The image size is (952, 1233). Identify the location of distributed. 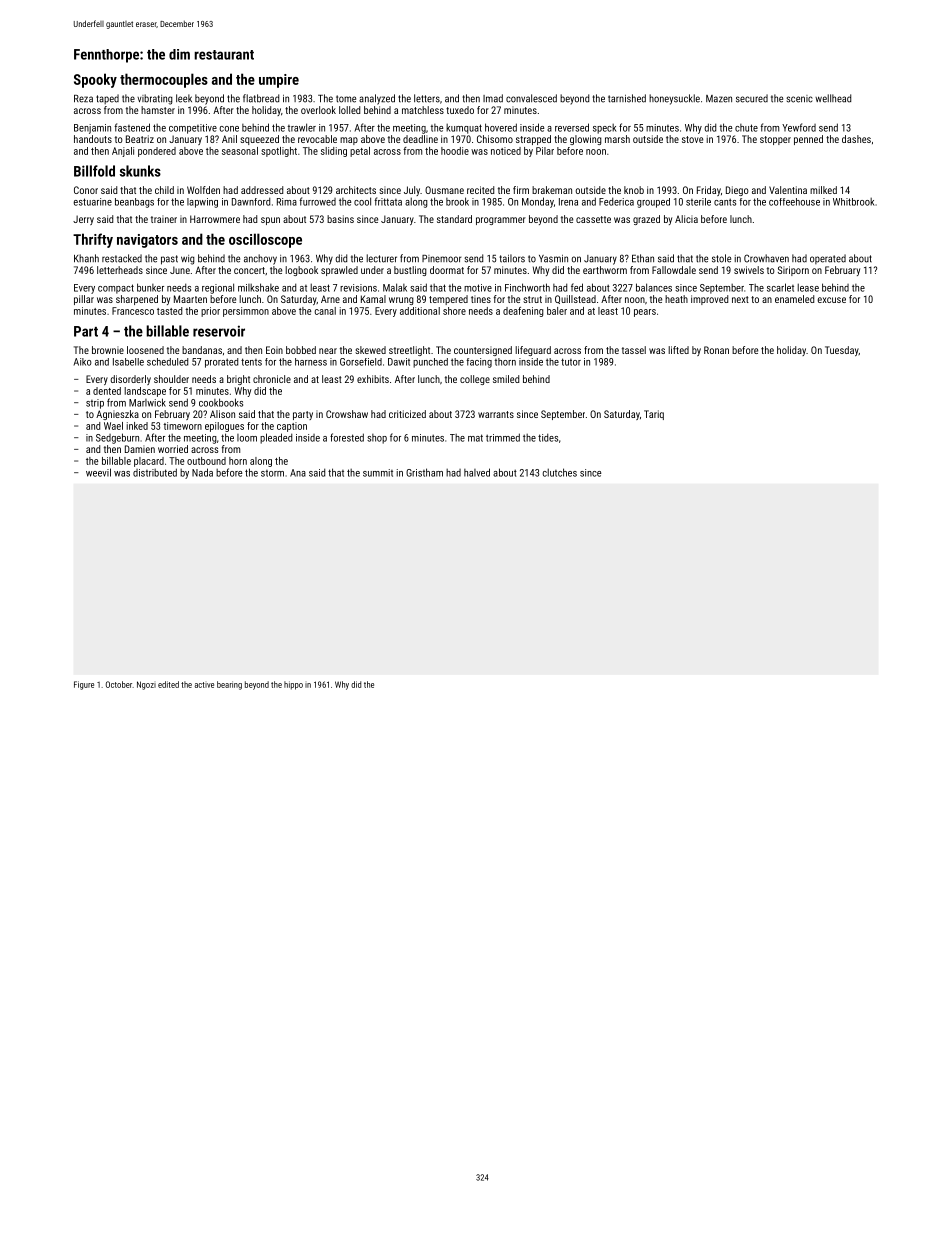
(155, 472).
